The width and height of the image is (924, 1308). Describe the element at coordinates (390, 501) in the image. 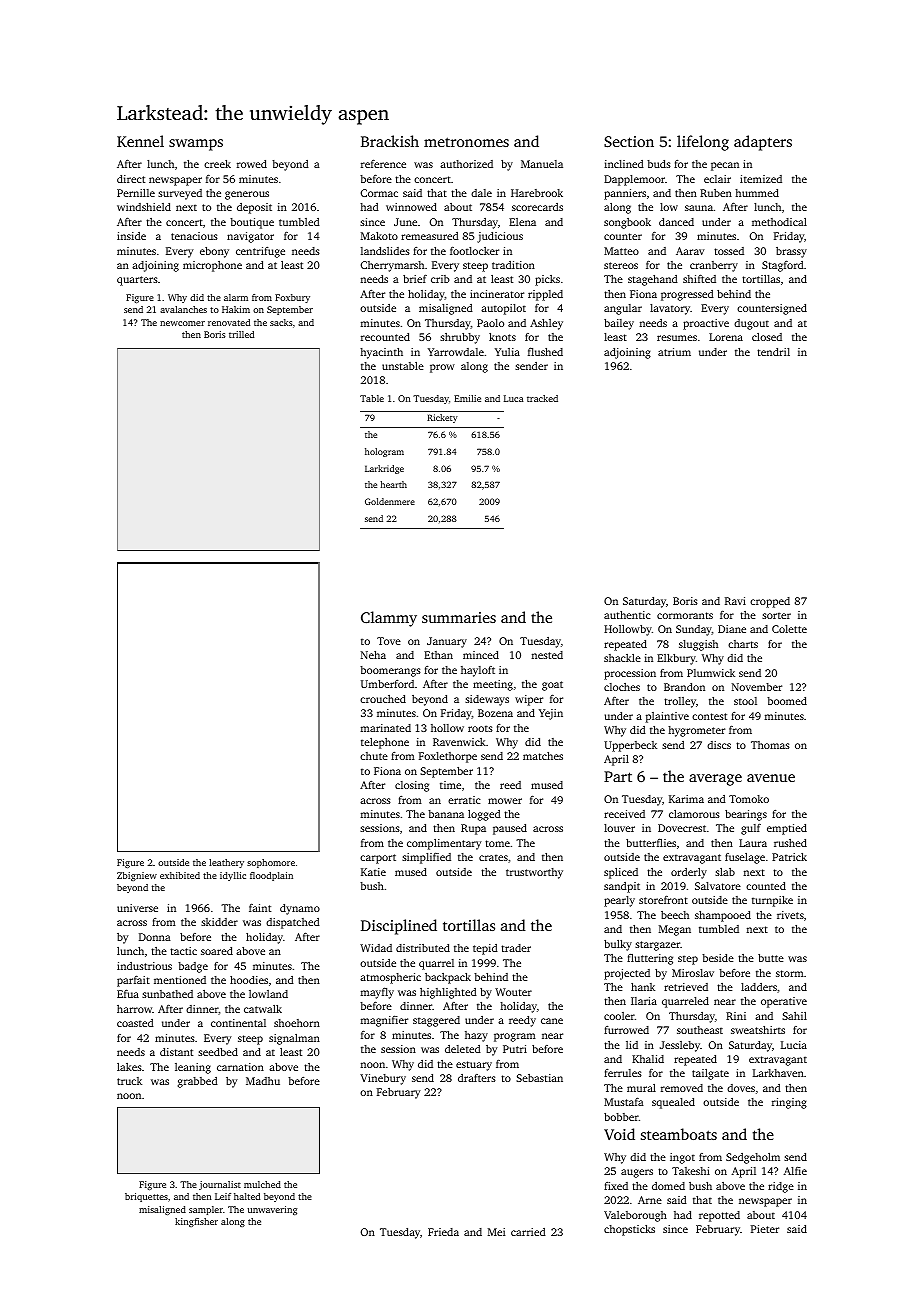

I see `Goldenmere` at that location.
